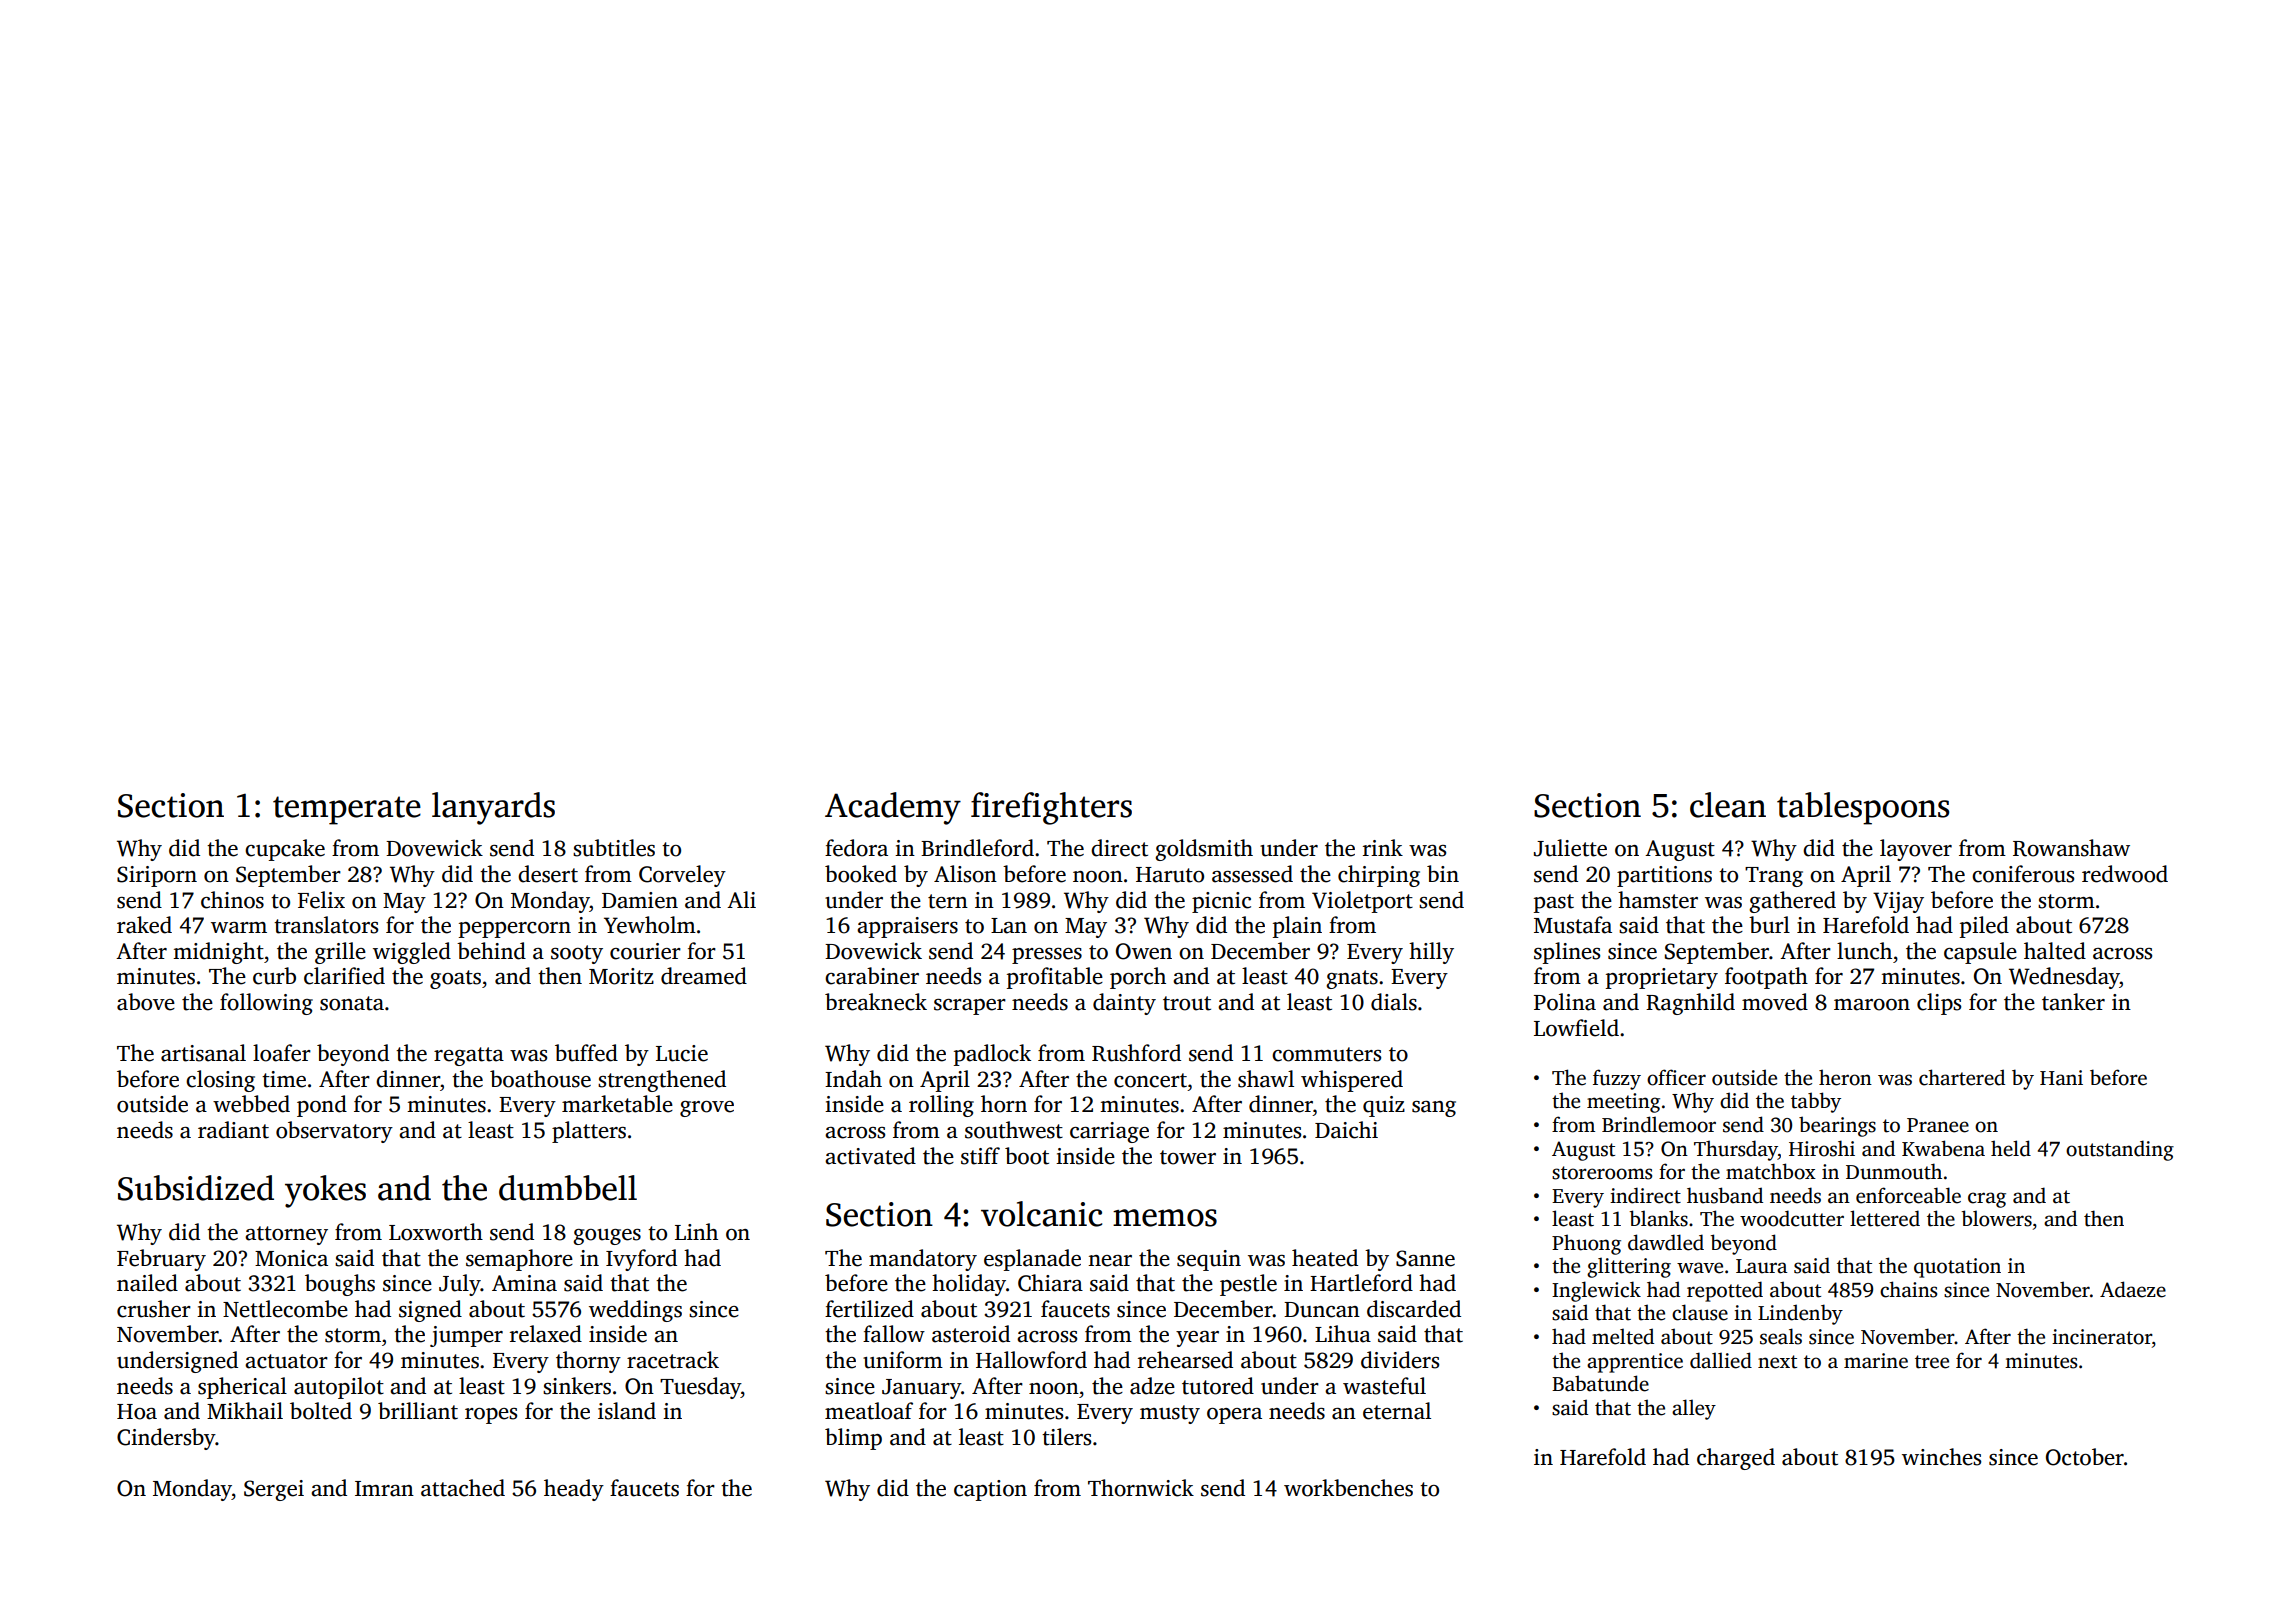 The height and width of the screenshot is (1620, 2292). I want to click on workbenches, so click(1348, 1488).
